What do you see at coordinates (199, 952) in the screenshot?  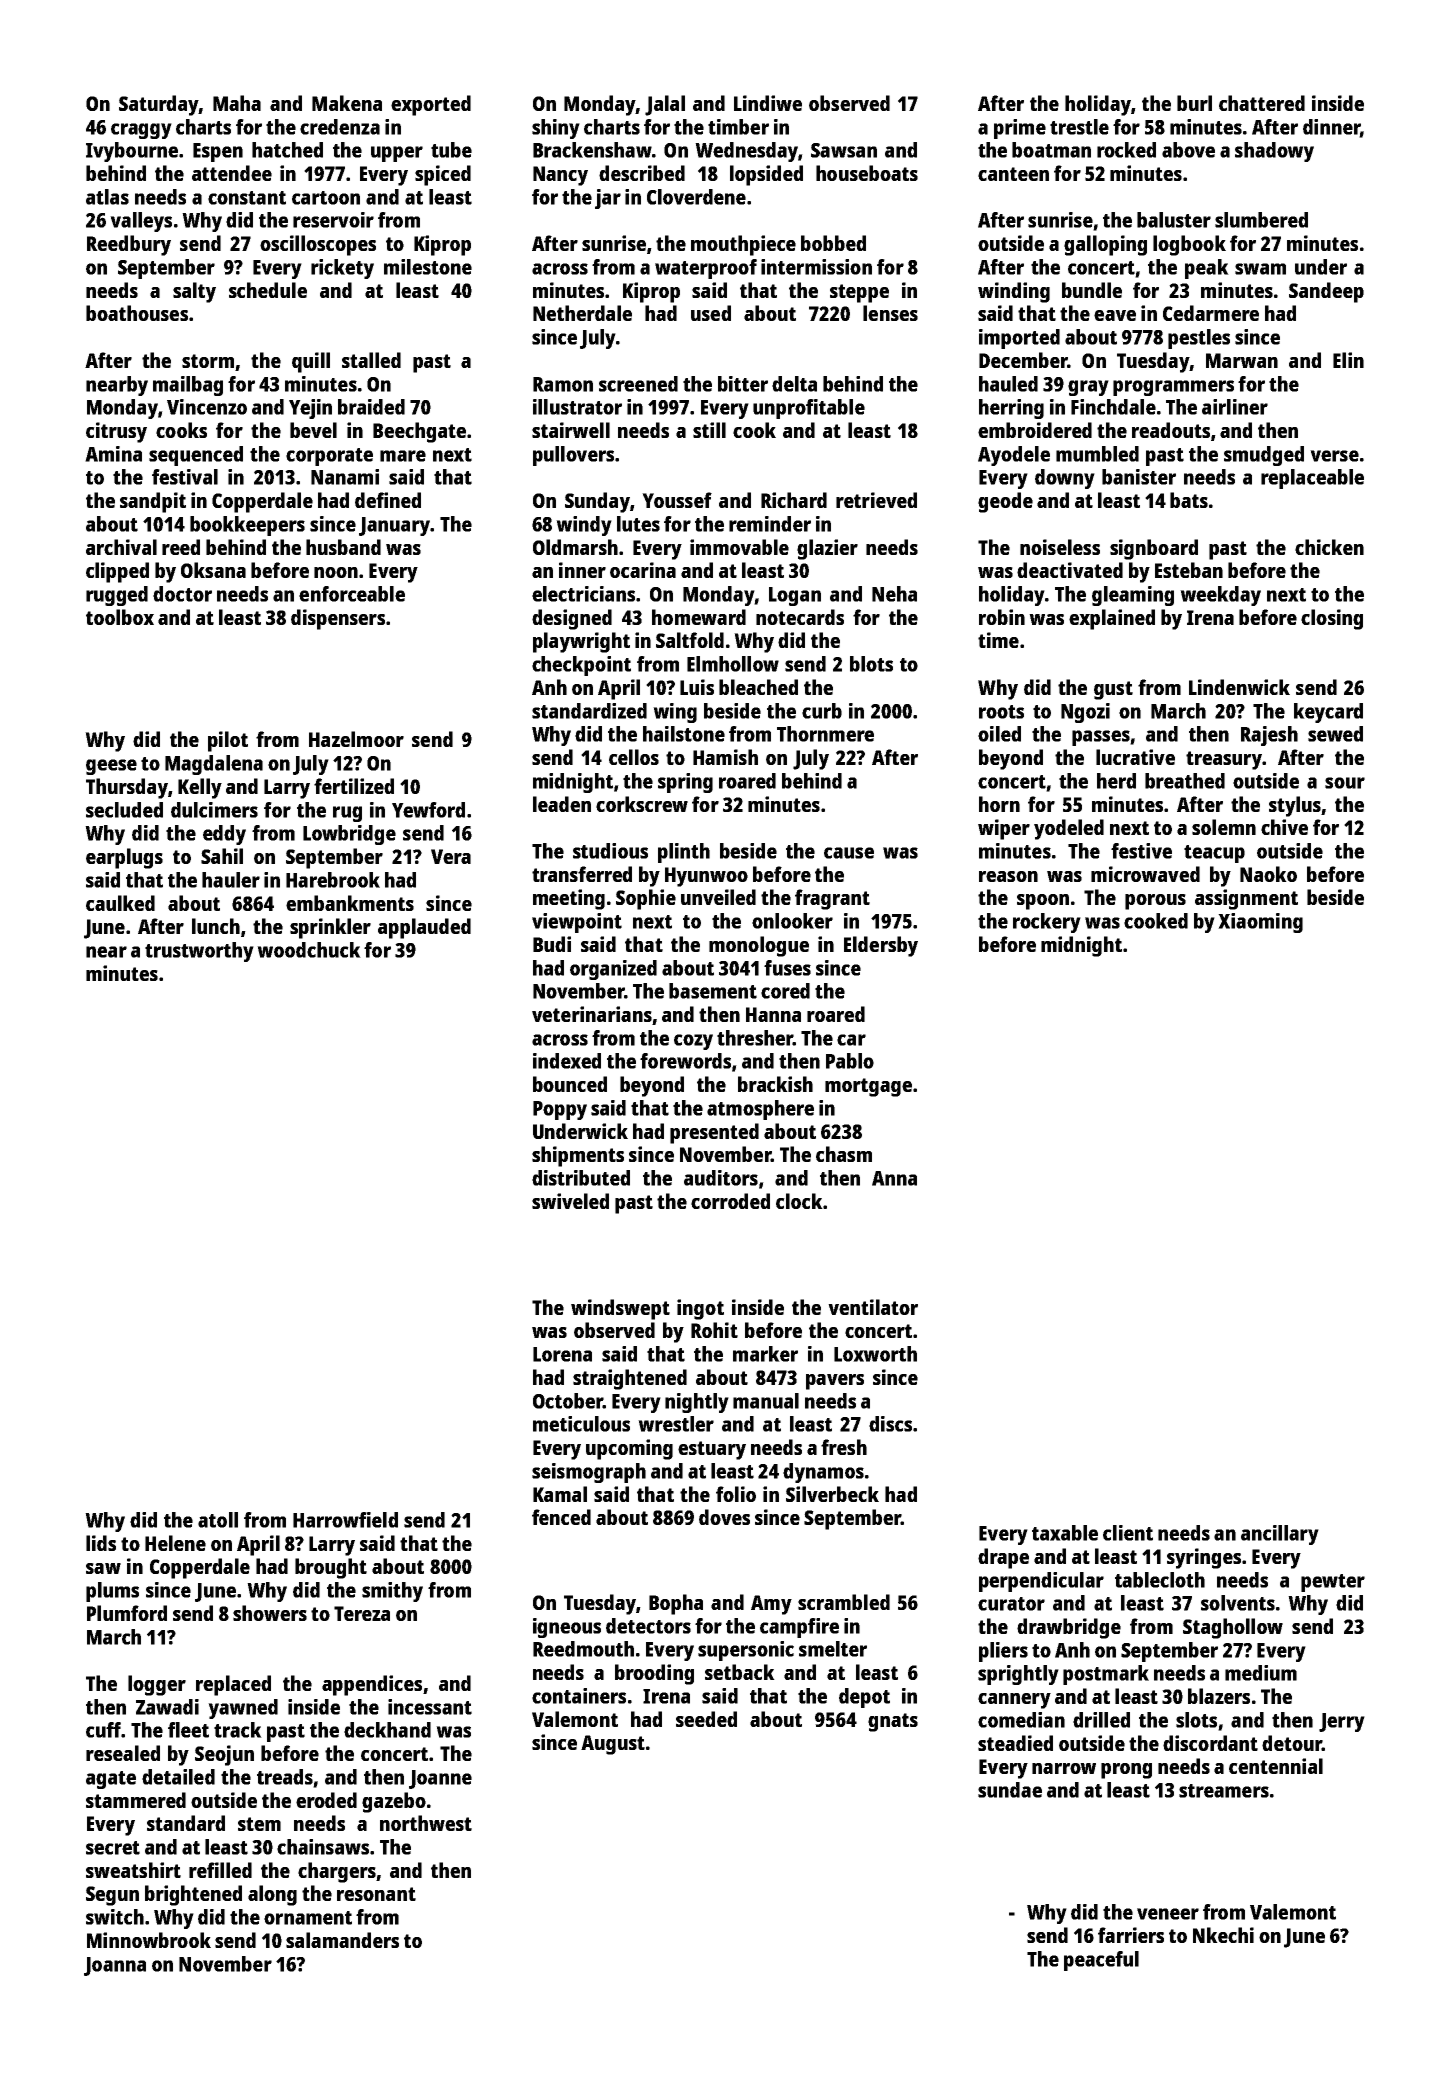 I see `trustworthy` at bounding box center [199, 952].
